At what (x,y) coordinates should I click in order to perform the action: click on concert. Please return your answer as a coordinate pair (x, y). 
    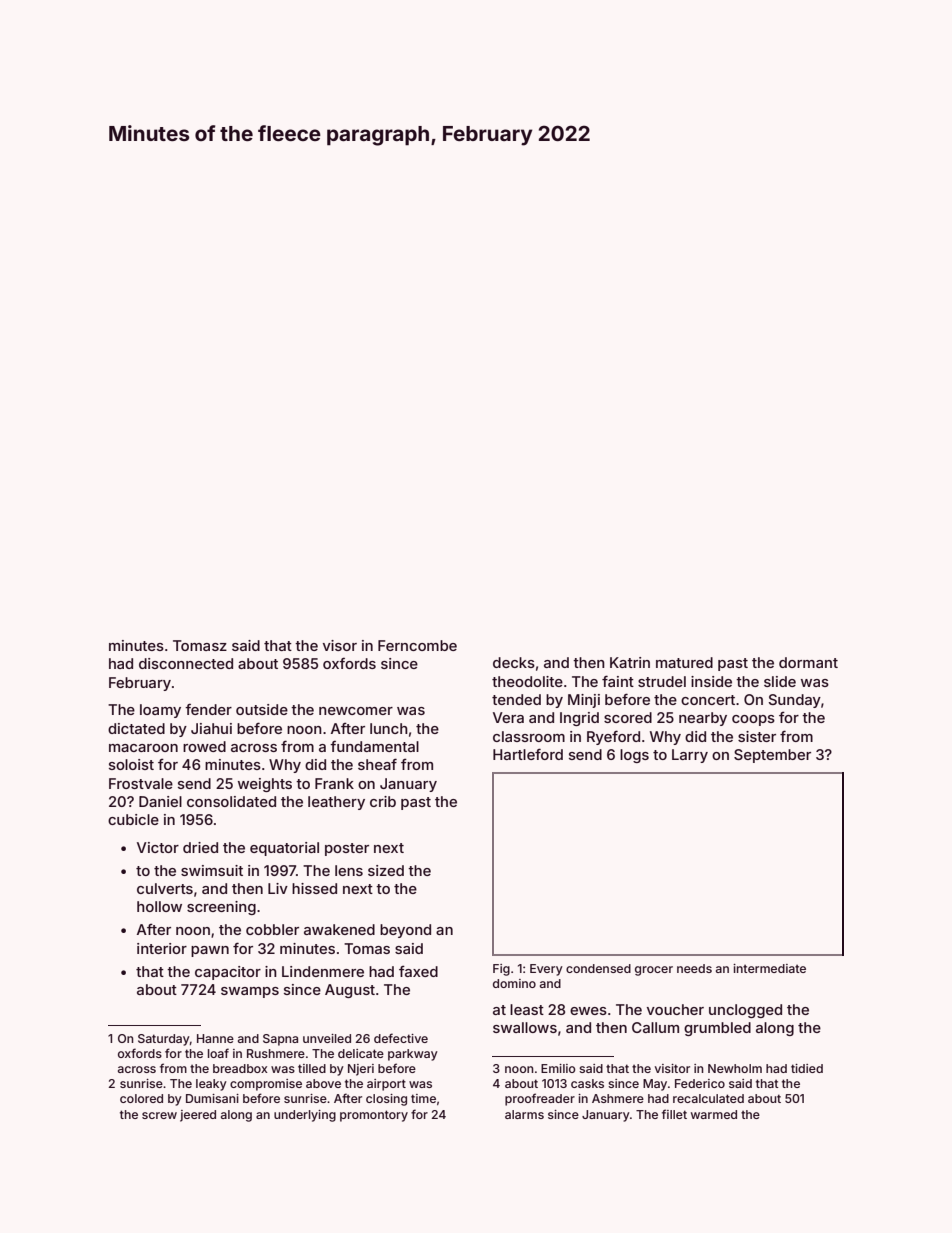
    Looking at the image, I should click on (708, 700).
